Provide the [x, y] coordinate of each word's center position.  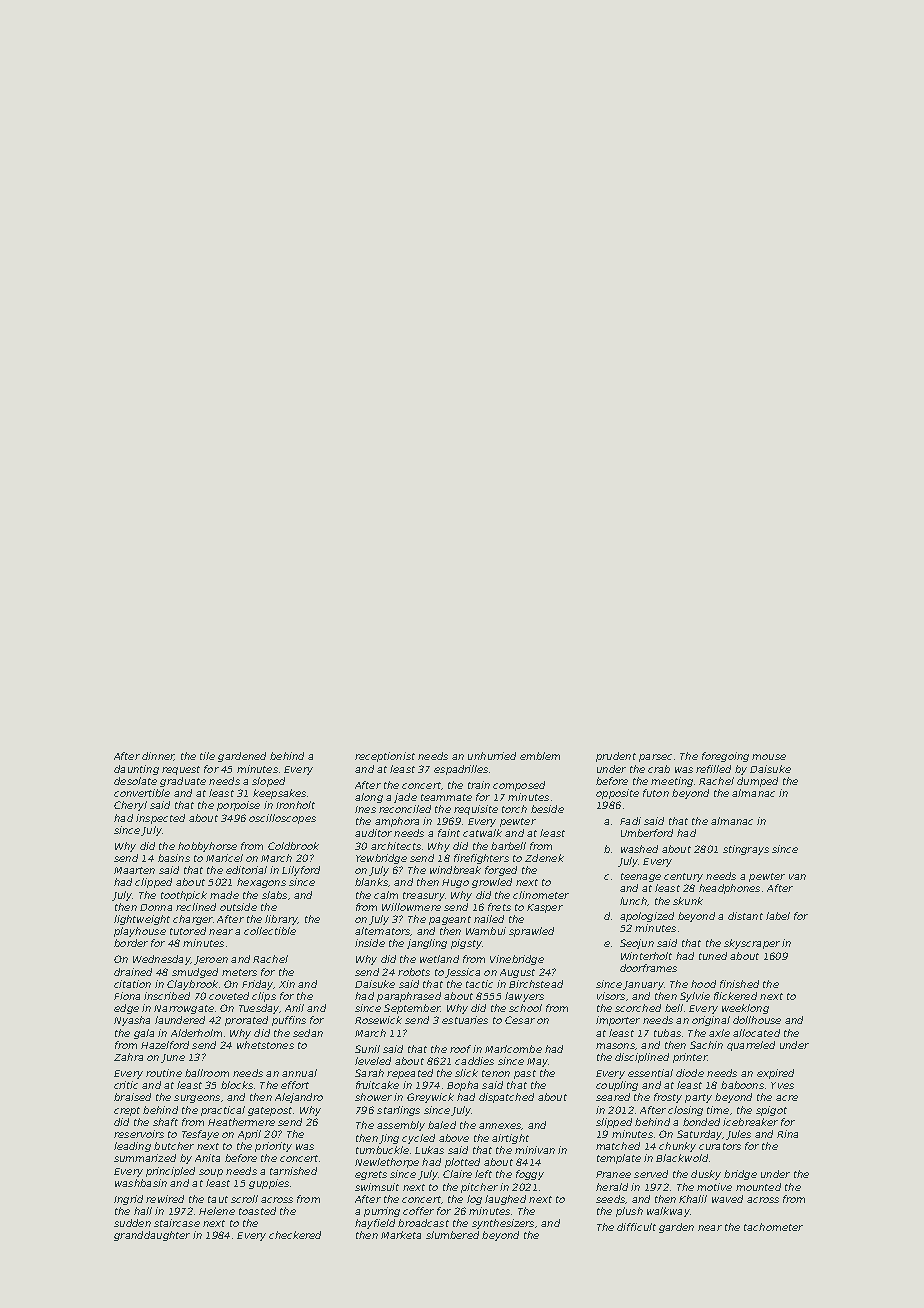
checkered [295, 1235]
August [517, 973]
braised [132, 1097]
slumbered [452, 1235]
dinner [158, 756]
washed [639, 849]
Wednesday [161, 960]
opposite [617, 794]
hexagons [261, 883]
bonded [701, 1122]
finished [739, 984]
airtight [510, 1139]
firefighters [481, 859]
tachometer [773, 1227]
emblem [540, 756]
